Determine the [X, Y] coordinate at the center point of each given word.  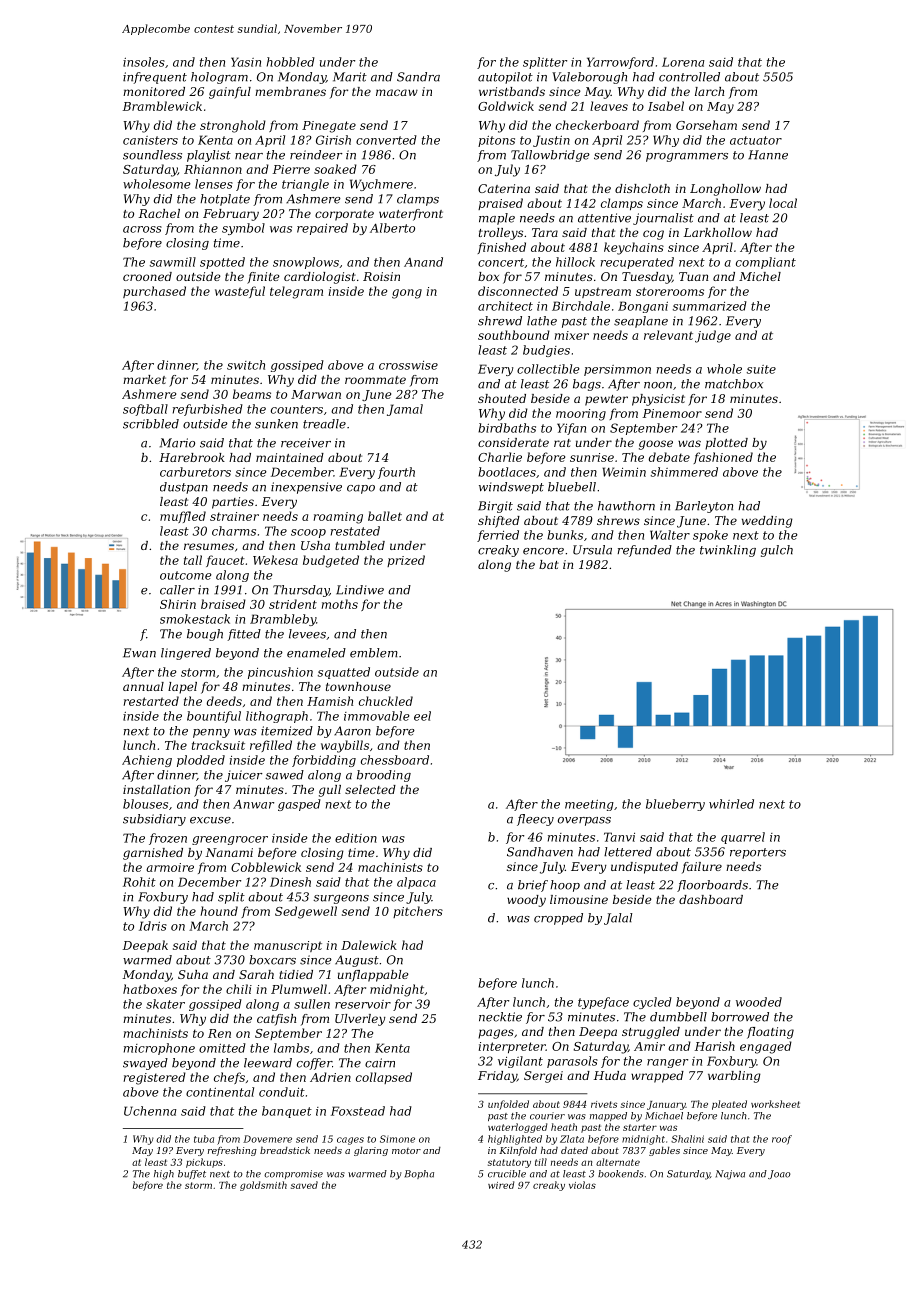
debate [669, 457]
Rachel [159, 213]
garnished [153, 854]
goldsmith [263, 1186]
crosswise [408, 365]
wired [501, 1185]
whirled [731, 804]
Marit [350, 77]
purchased [154, 292]
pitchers [418, 912]
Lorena [683, 62]
